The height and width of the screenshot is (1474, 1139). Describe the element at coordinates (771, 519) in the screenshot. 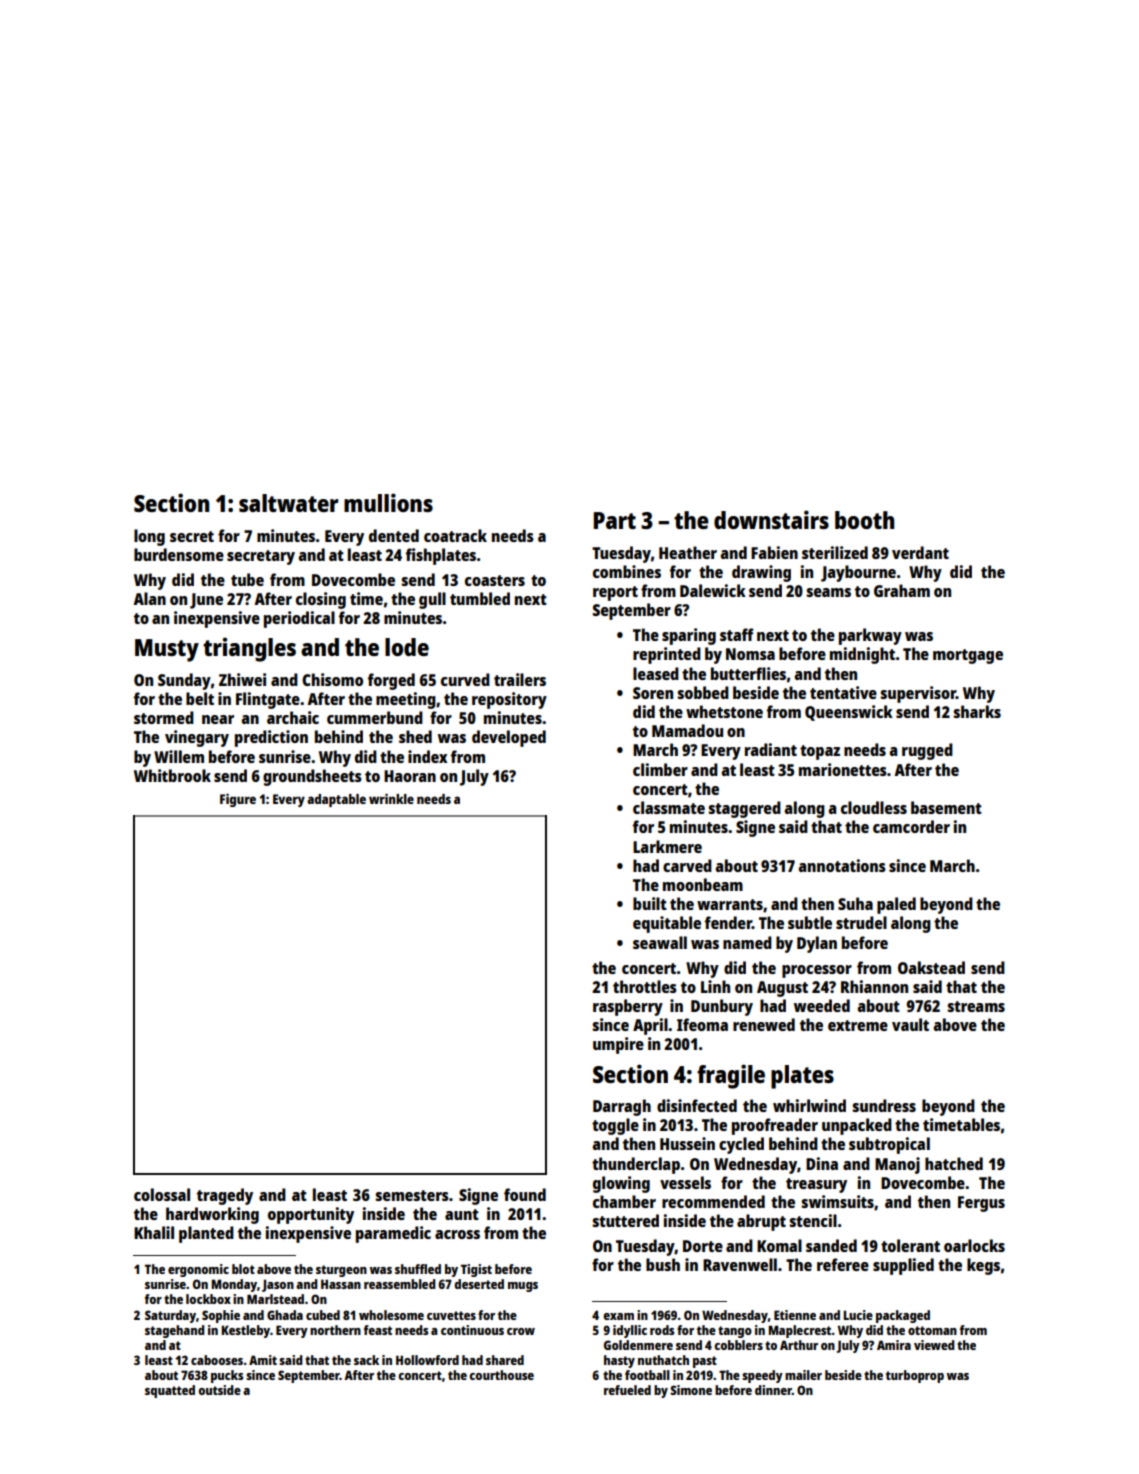

I see `downstairs` at that location.
